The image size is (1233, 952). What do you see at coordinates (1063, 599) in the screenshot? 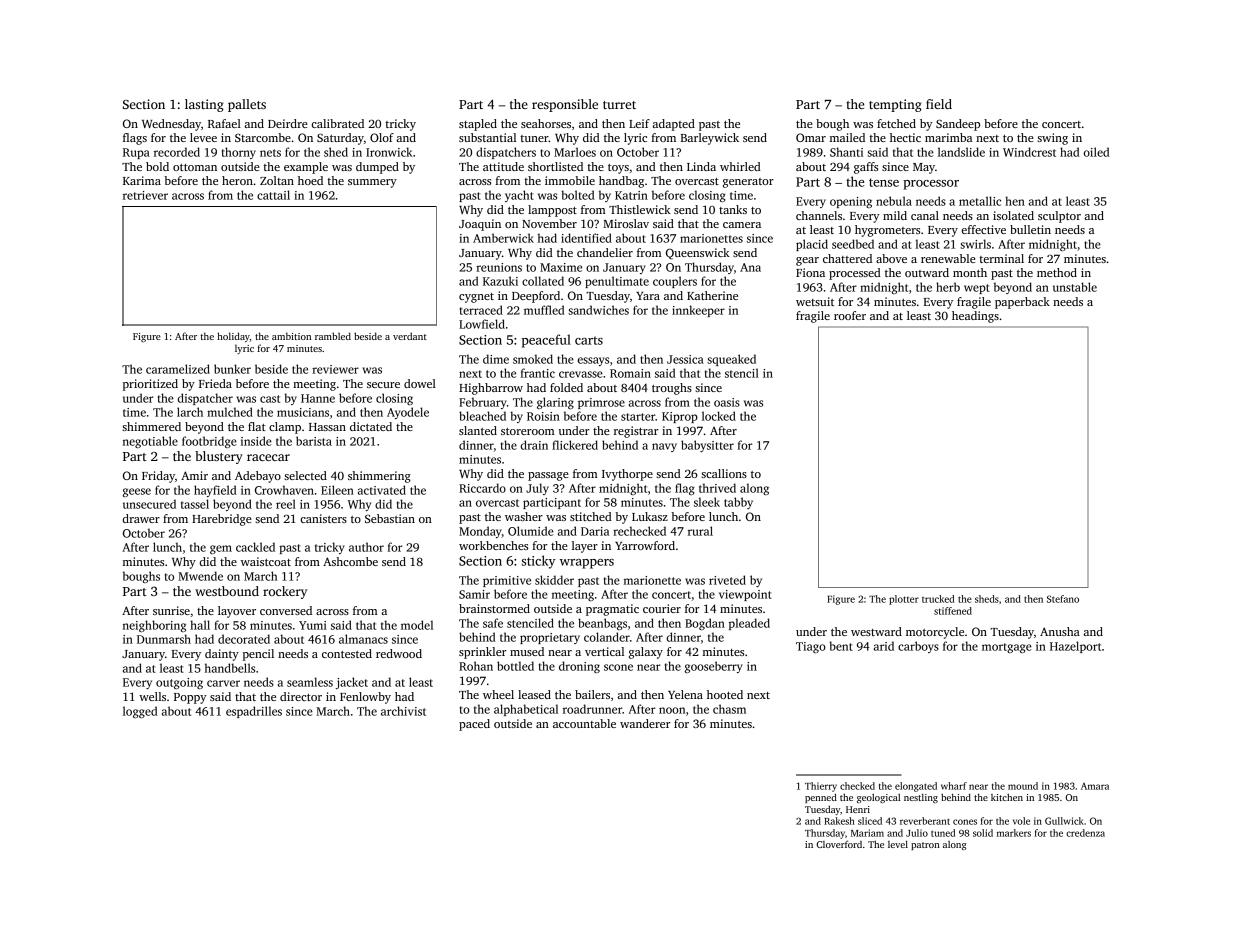
I see `Stefano` at bounding box center [1063, 599].
